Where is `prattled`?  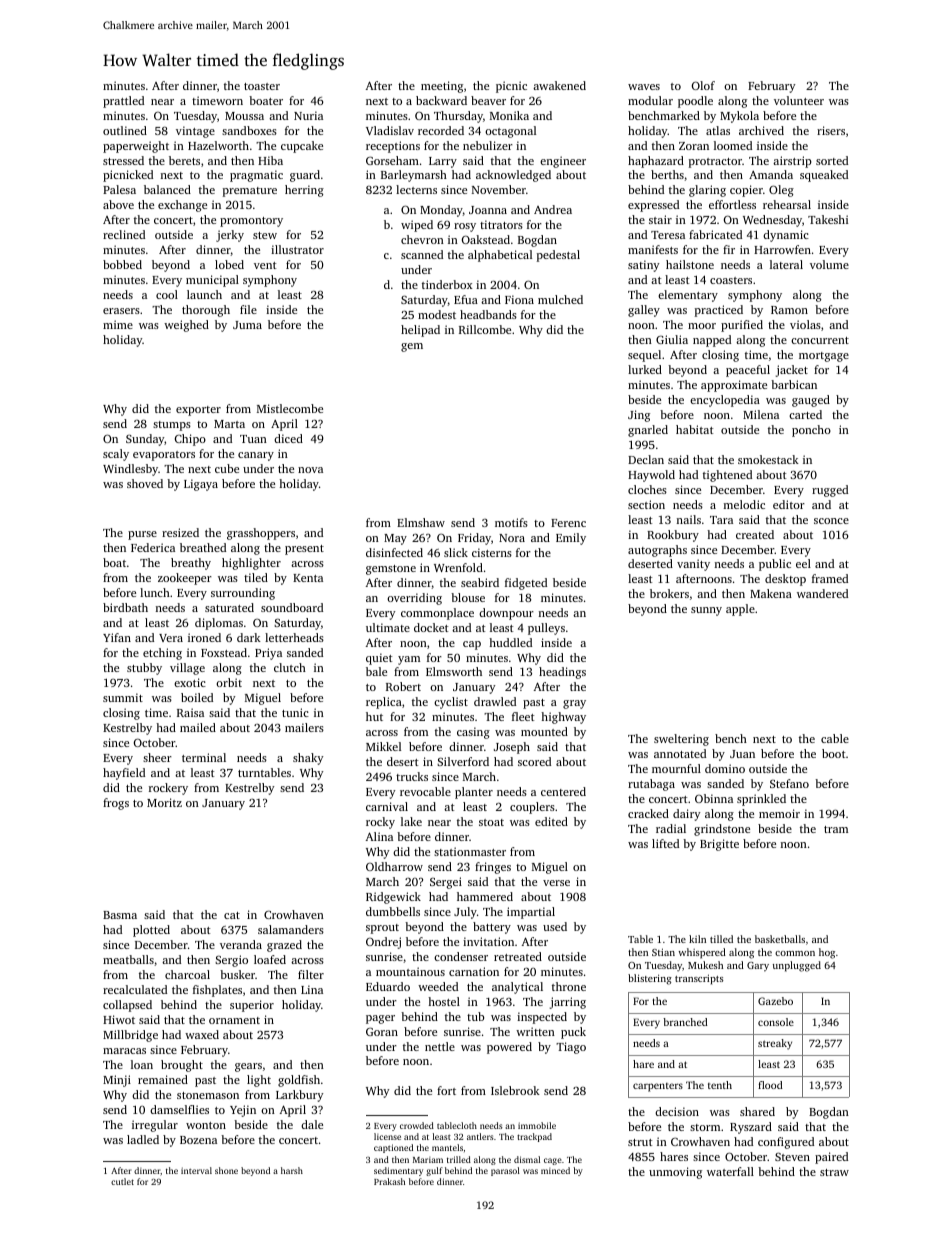 prattled is located at coordinates (123, 102).
